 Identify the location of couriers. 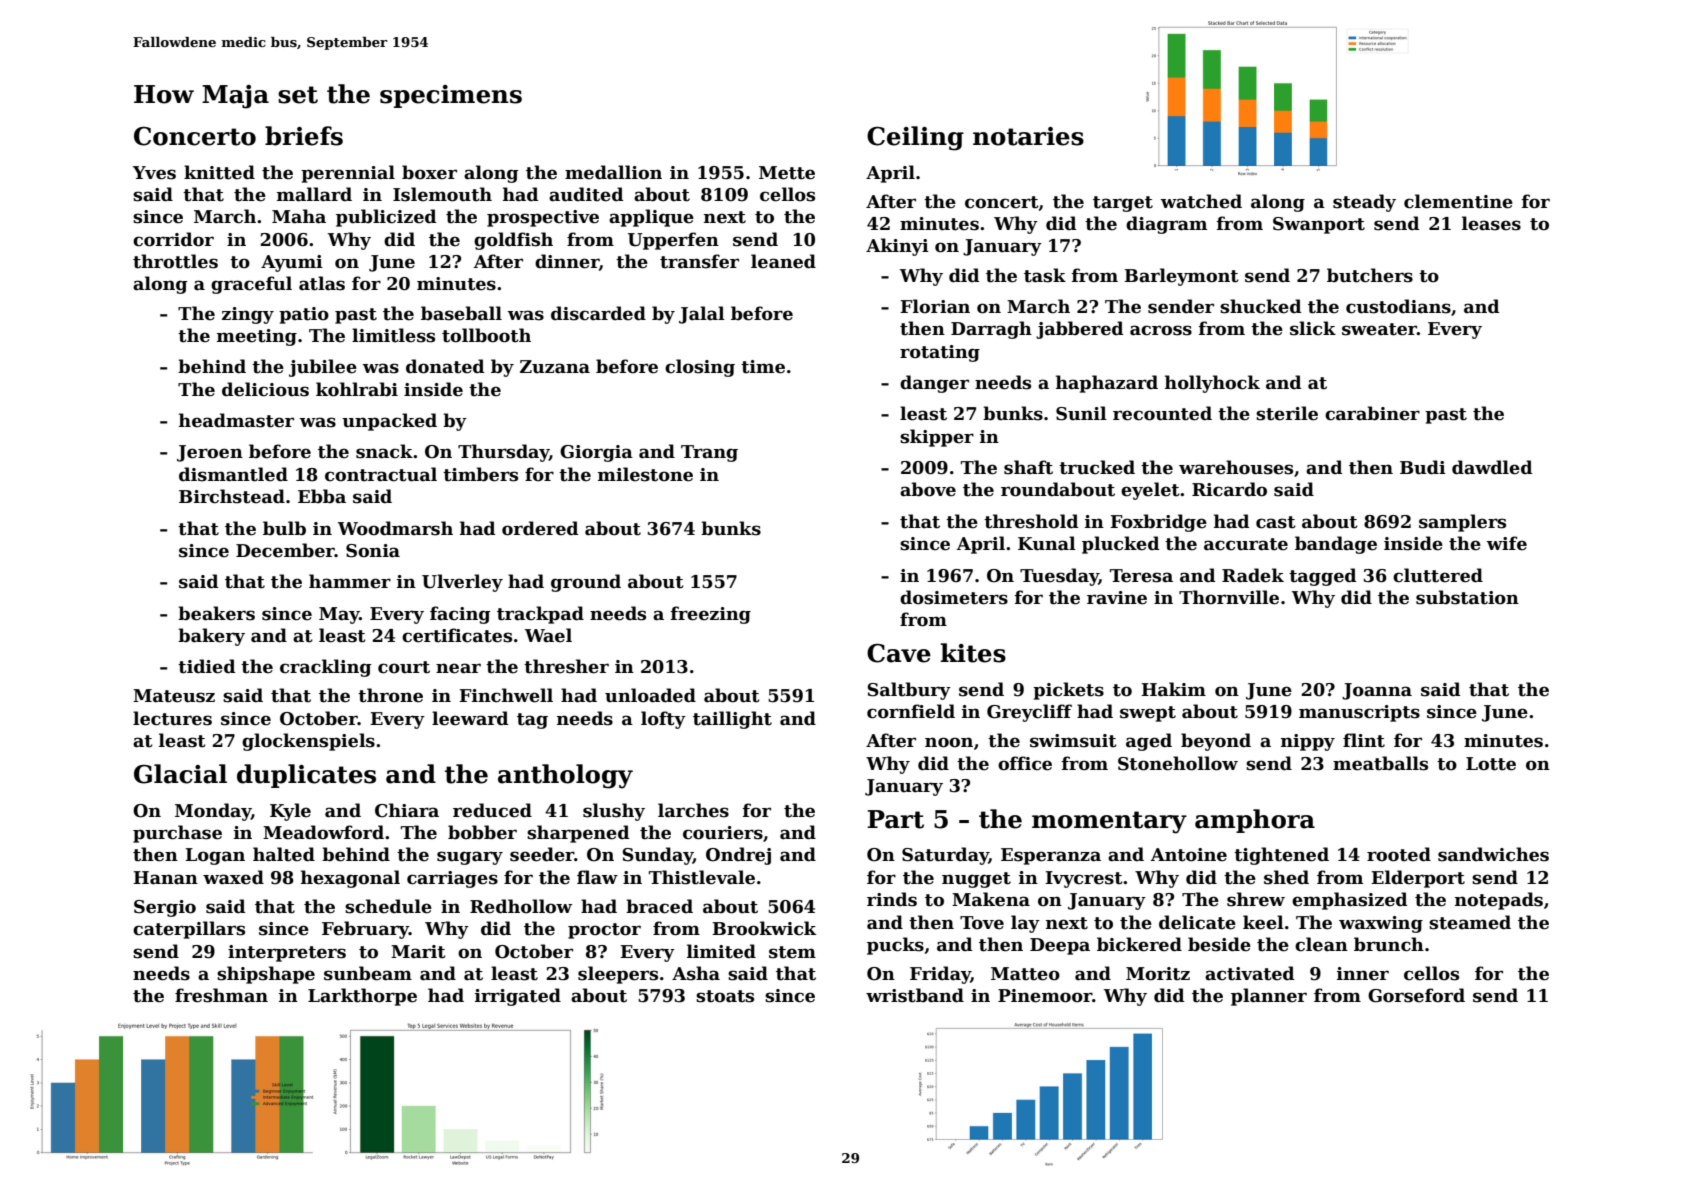
(723, 833).
